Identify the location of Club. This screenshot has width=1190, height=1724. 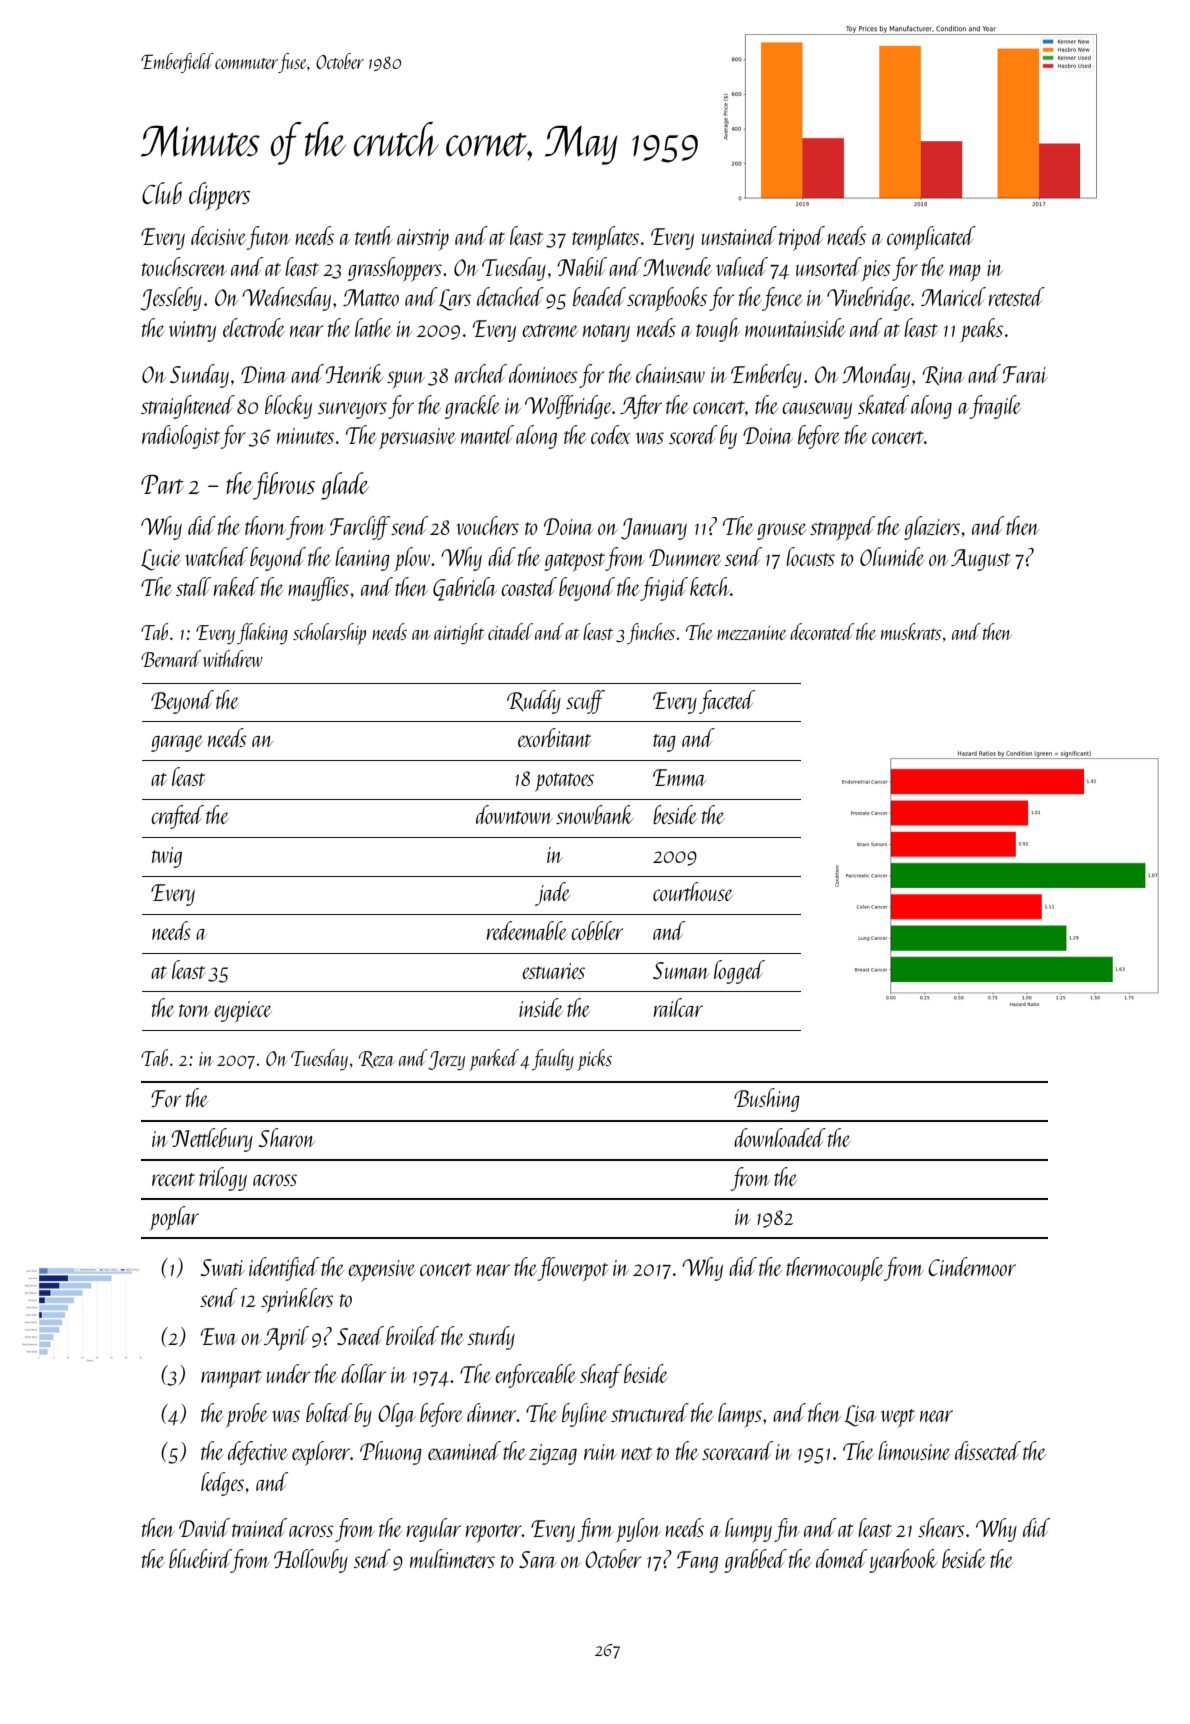
(162, 193).
